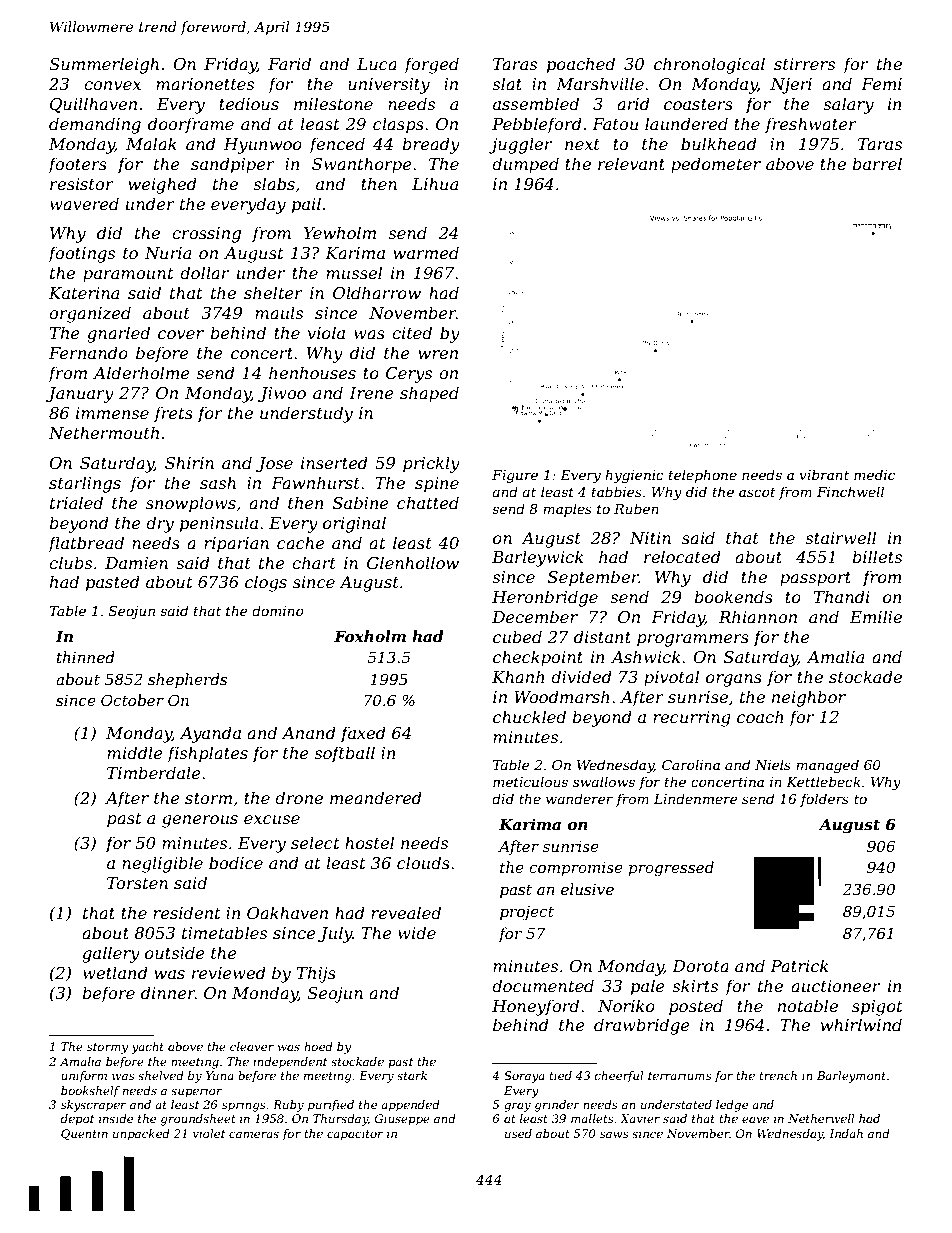 This screenshot has width=952, height=1233. What do you see at coordinates (877, 163) in the screenshot?
I see `barrel` at bounding box center [877, 163].
